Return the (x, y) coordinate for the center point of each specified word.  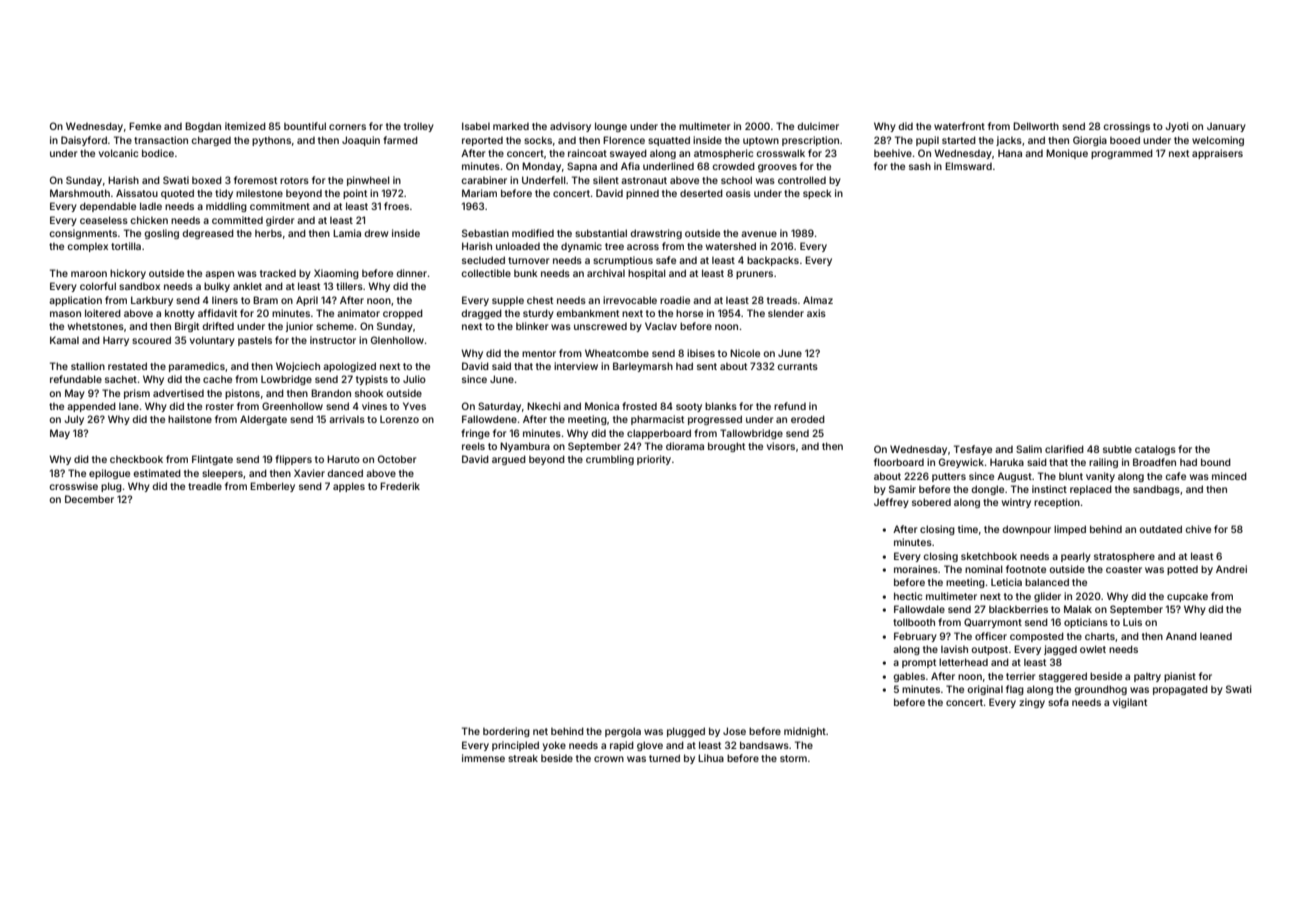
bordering (506, 732)
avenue (759, 234)
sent (707, 366)
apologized (349, 367)
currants (797, 366)
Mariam (479, 193)
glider (1047, 597)
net (540, 731)
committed (237, 220)
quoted (177, 194)
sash (920, 166)
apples (349, 487)
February (915, 637)
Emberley (272, 487)
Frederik (400, 486)
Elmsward (968, 166)
